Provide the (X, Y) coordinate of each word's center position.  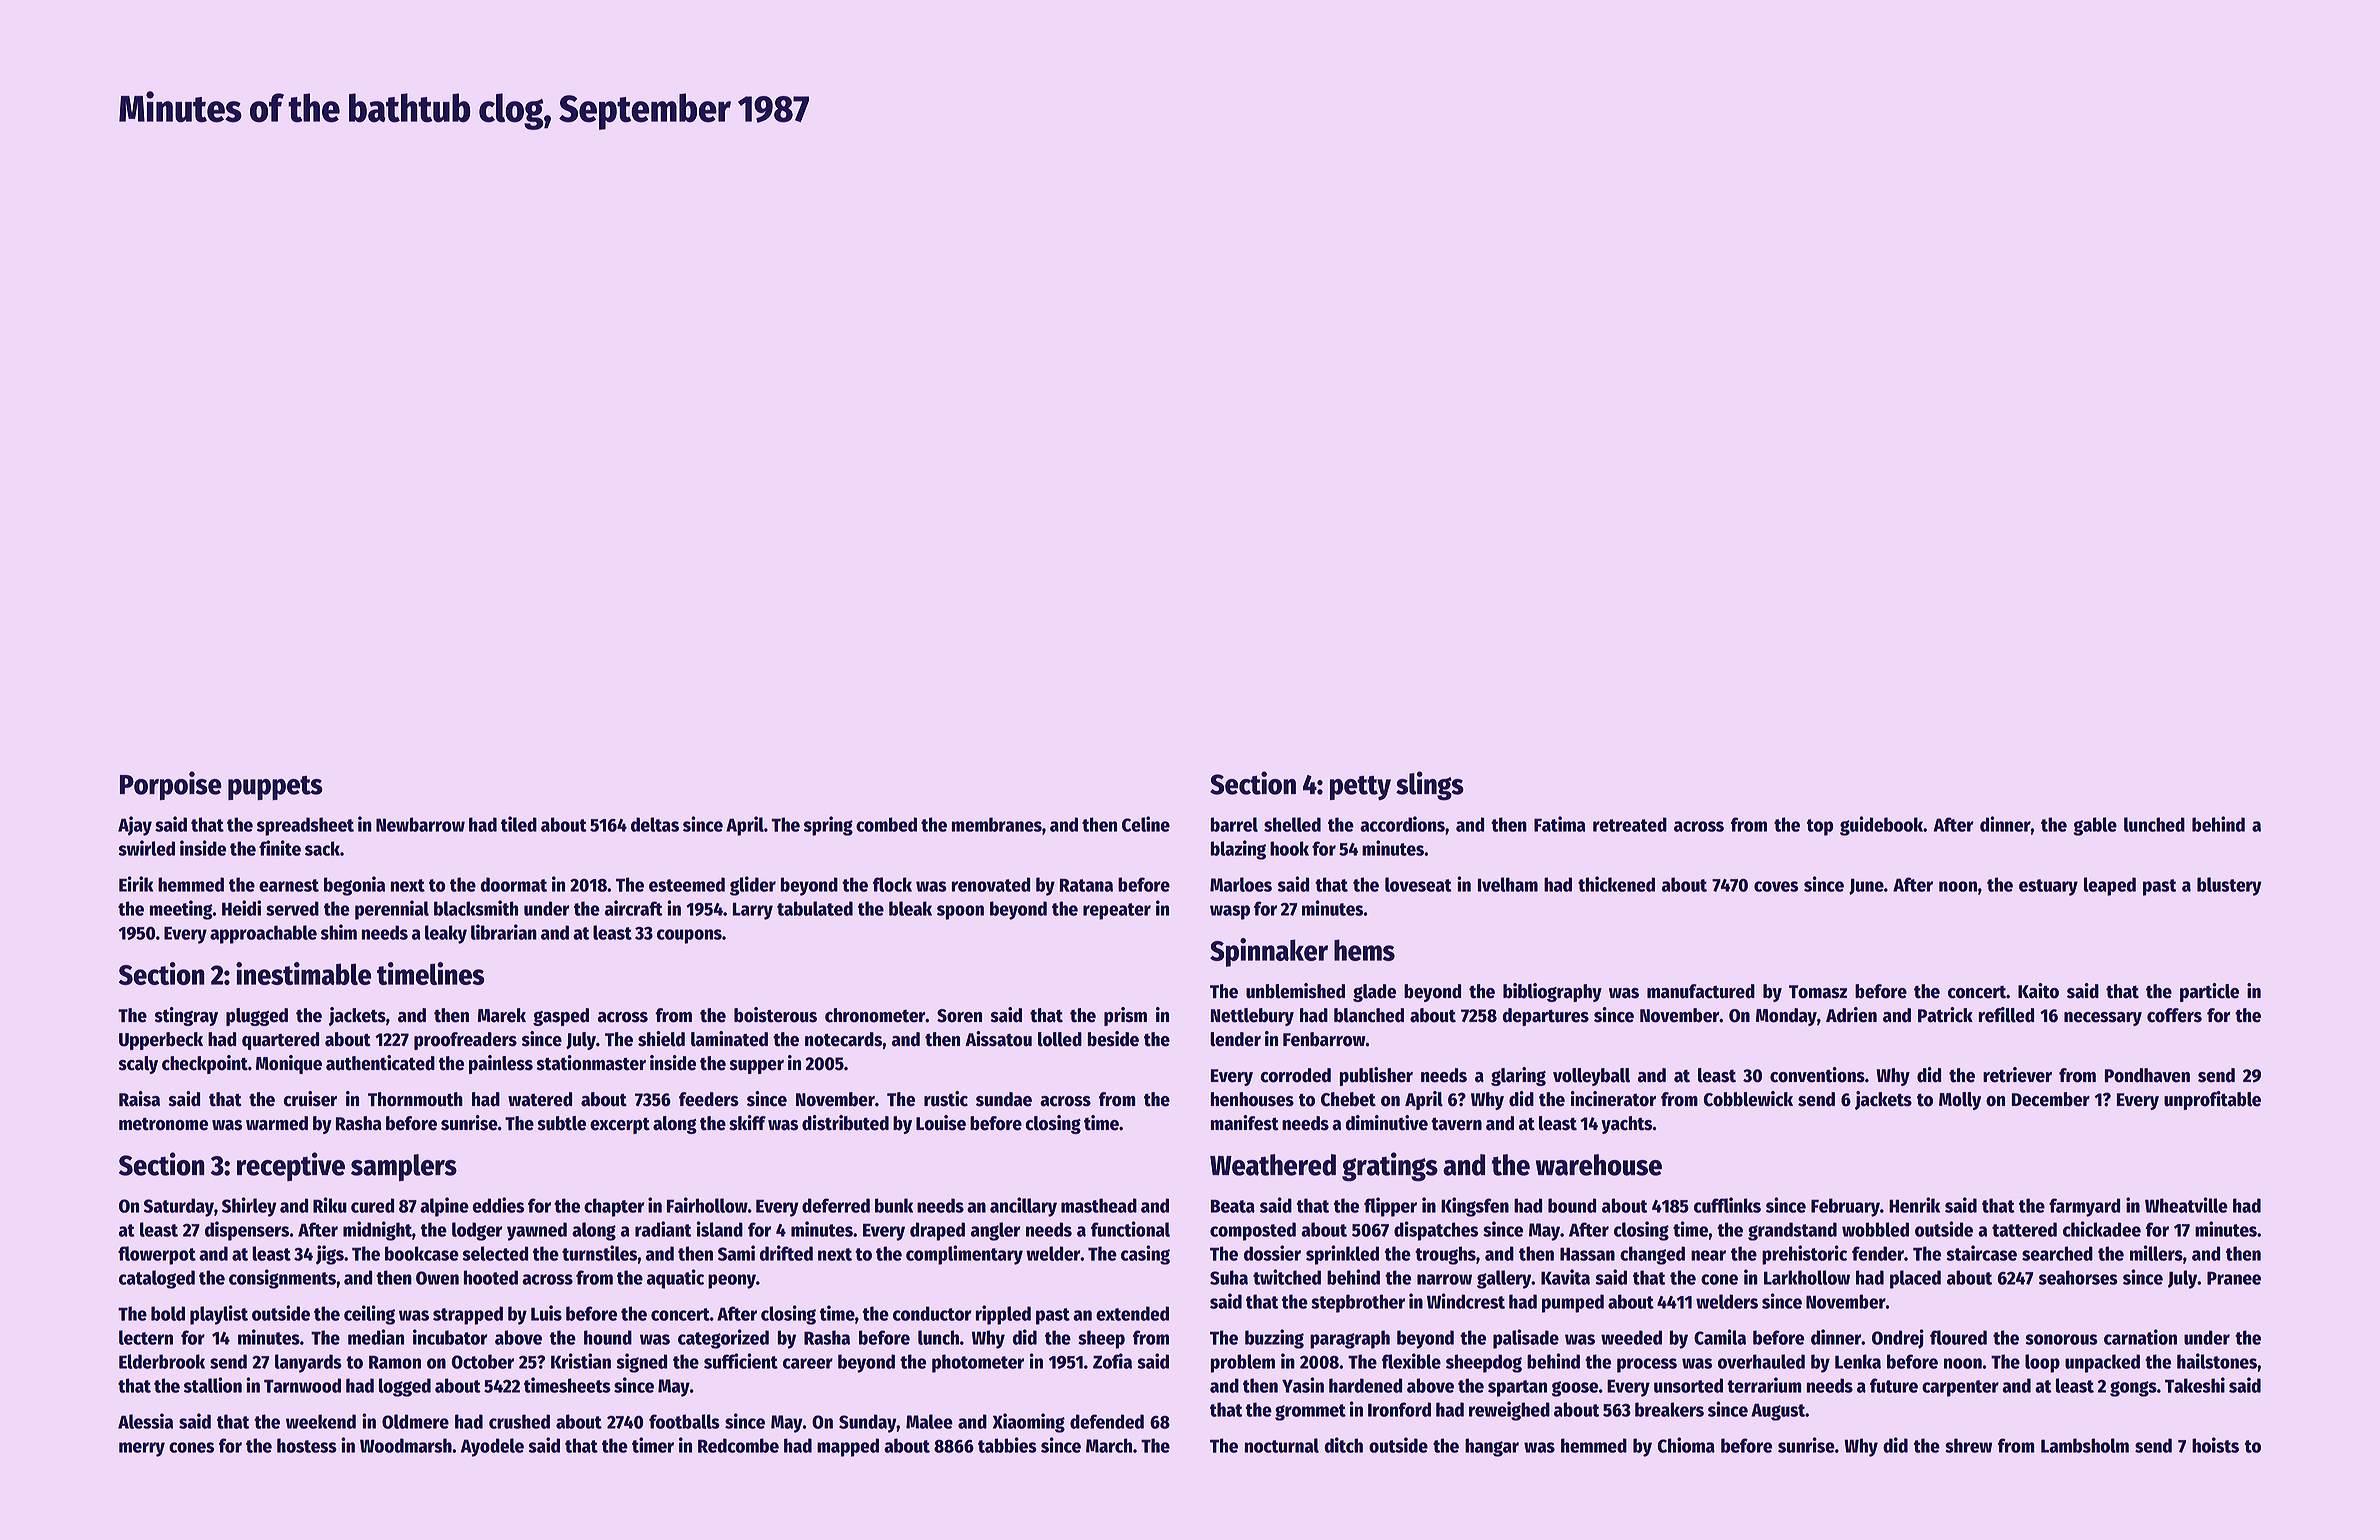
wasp (1230, 912)
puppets (275, 788)
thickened (1616, 884)
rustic (946, 1099)
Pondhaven (2147, 1075)
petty (1360, 788)
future (1894, 1385)
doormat (514, 884)
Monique (289, 1064)
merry (142, 1449)
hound (608, 1337)
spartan (1517, 1388)
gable (2095, 826)
